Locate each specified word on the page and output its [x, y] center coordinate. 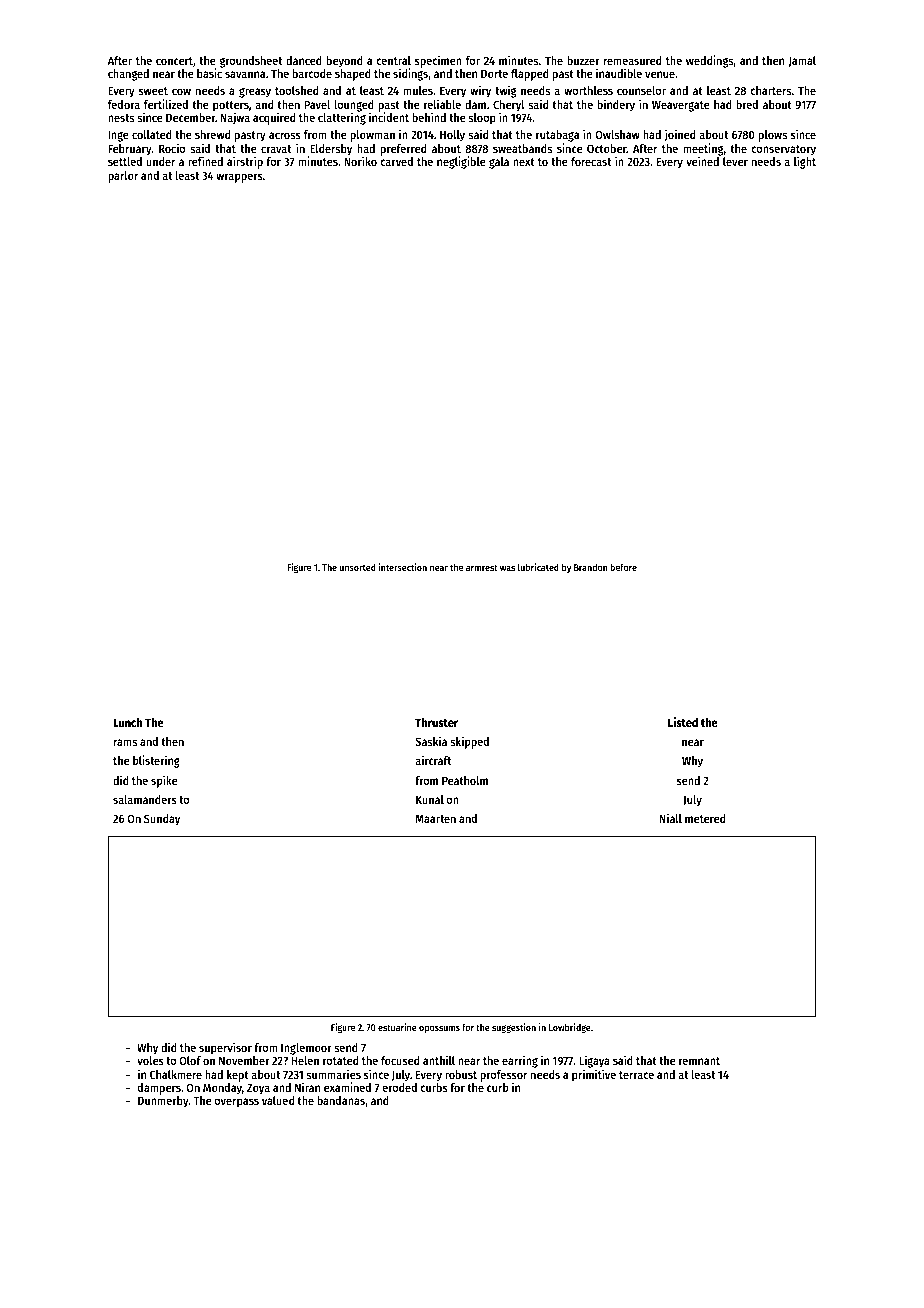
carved [396, 161]
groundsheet [251, 62]
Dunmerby [163, 1102]
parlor [123, 177]
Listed [683, 722]
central [393, 60]
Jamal [802, 61]
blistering [156, 761]
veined [702, 161]
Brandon [591, 567]
